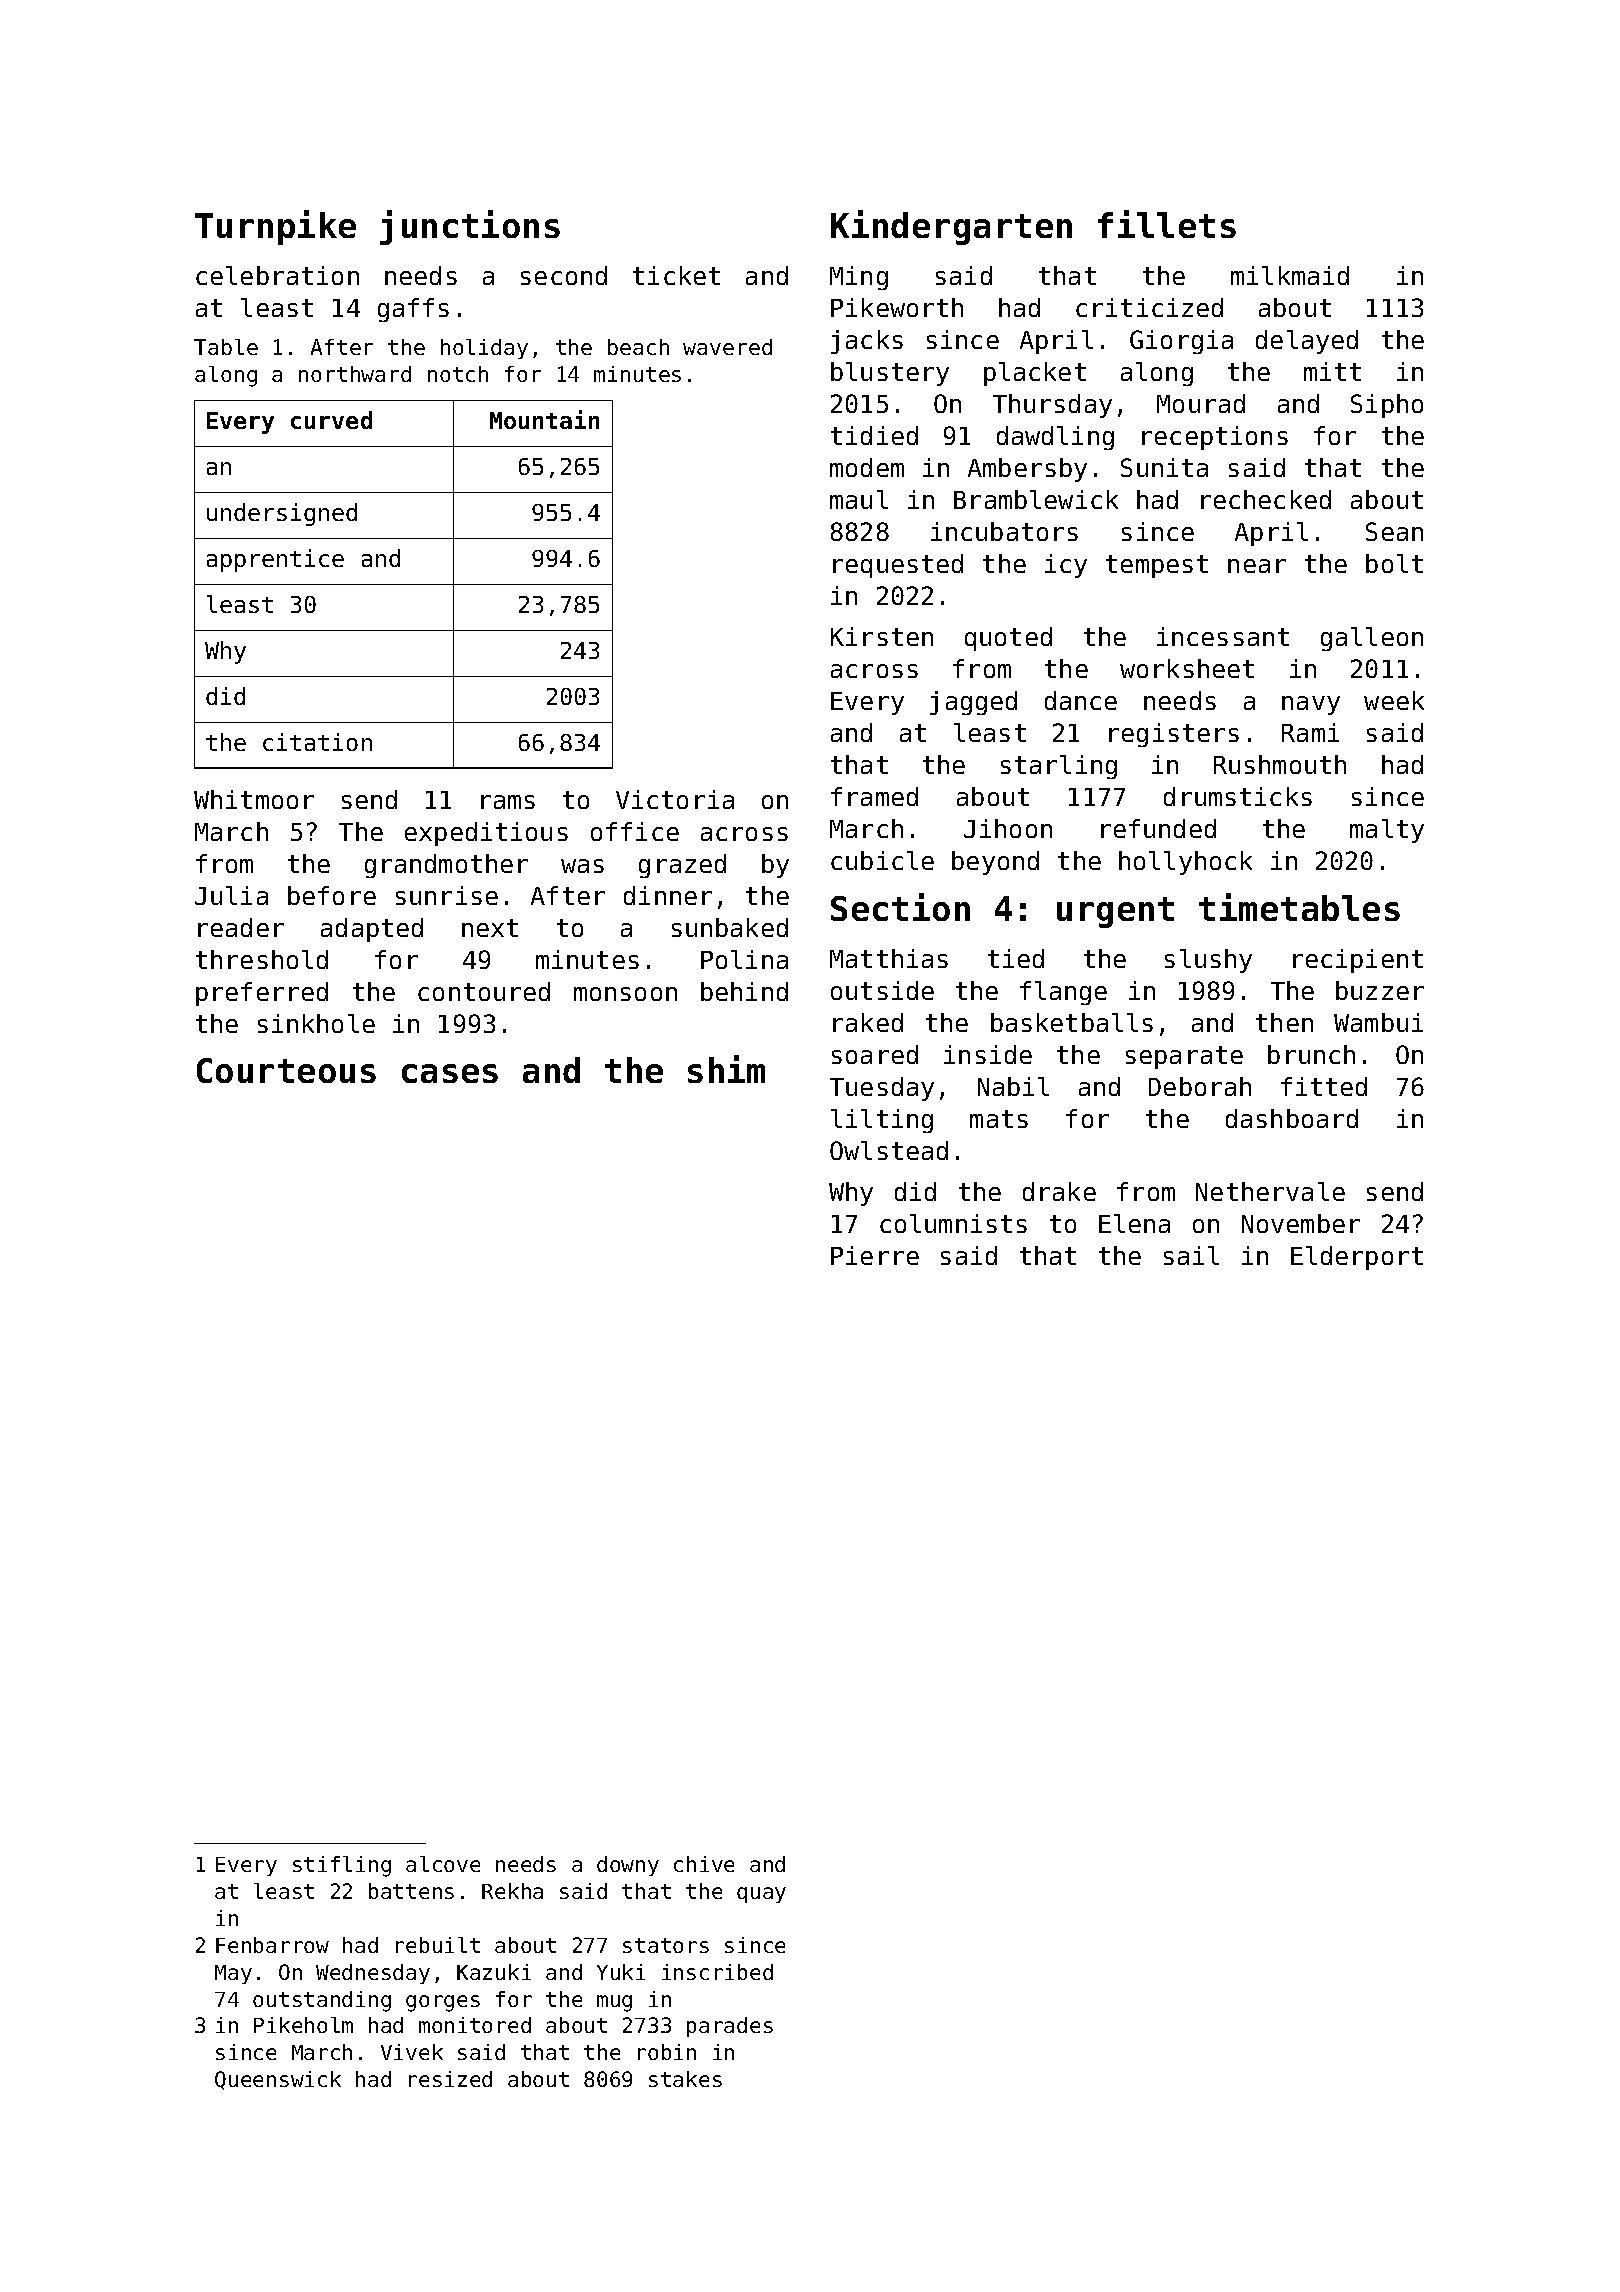  I want to click on Sunita, so click(1164, 467).
